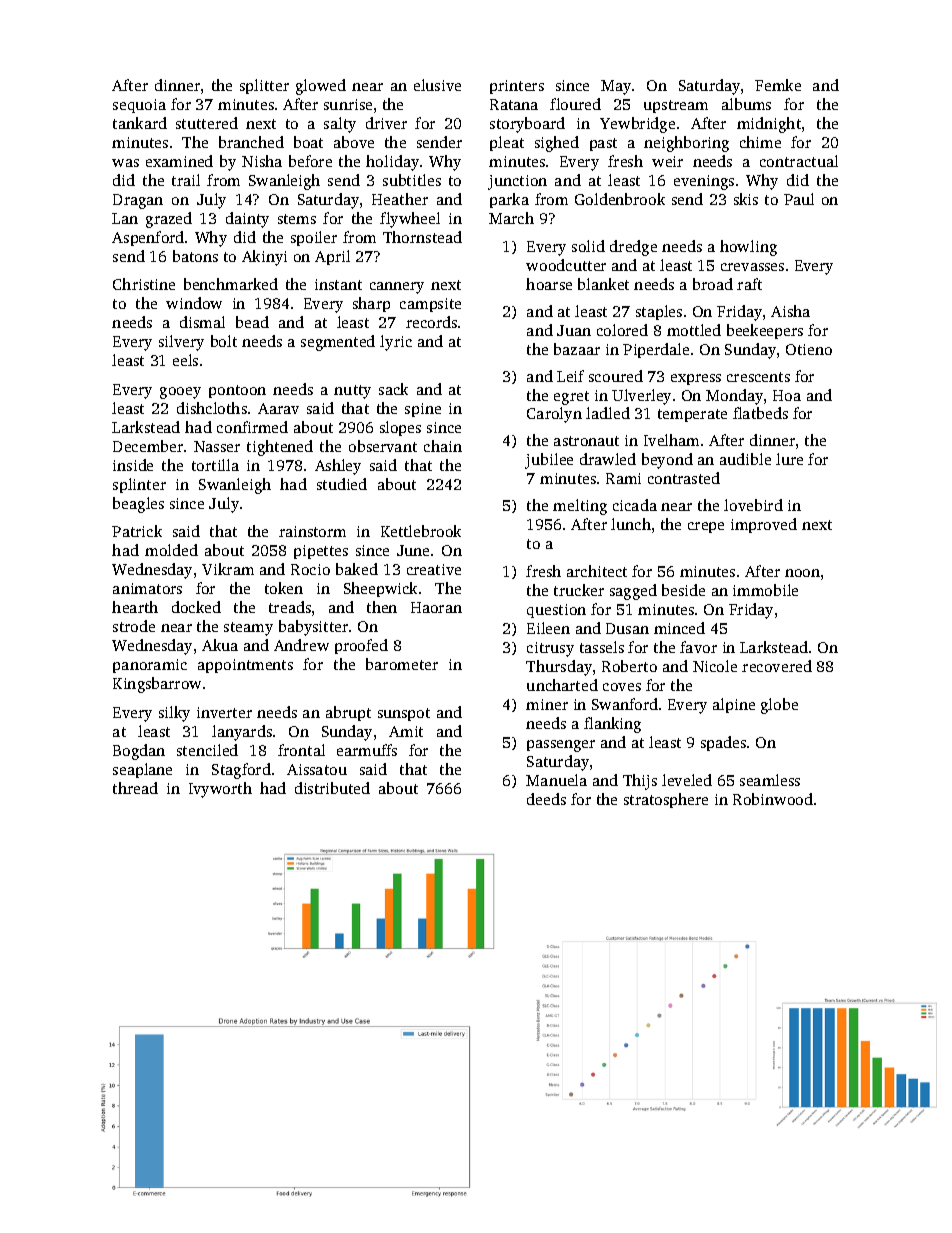 This screenshot has width=952, height=1233. I want to click on contractual, so click(799, 161).
